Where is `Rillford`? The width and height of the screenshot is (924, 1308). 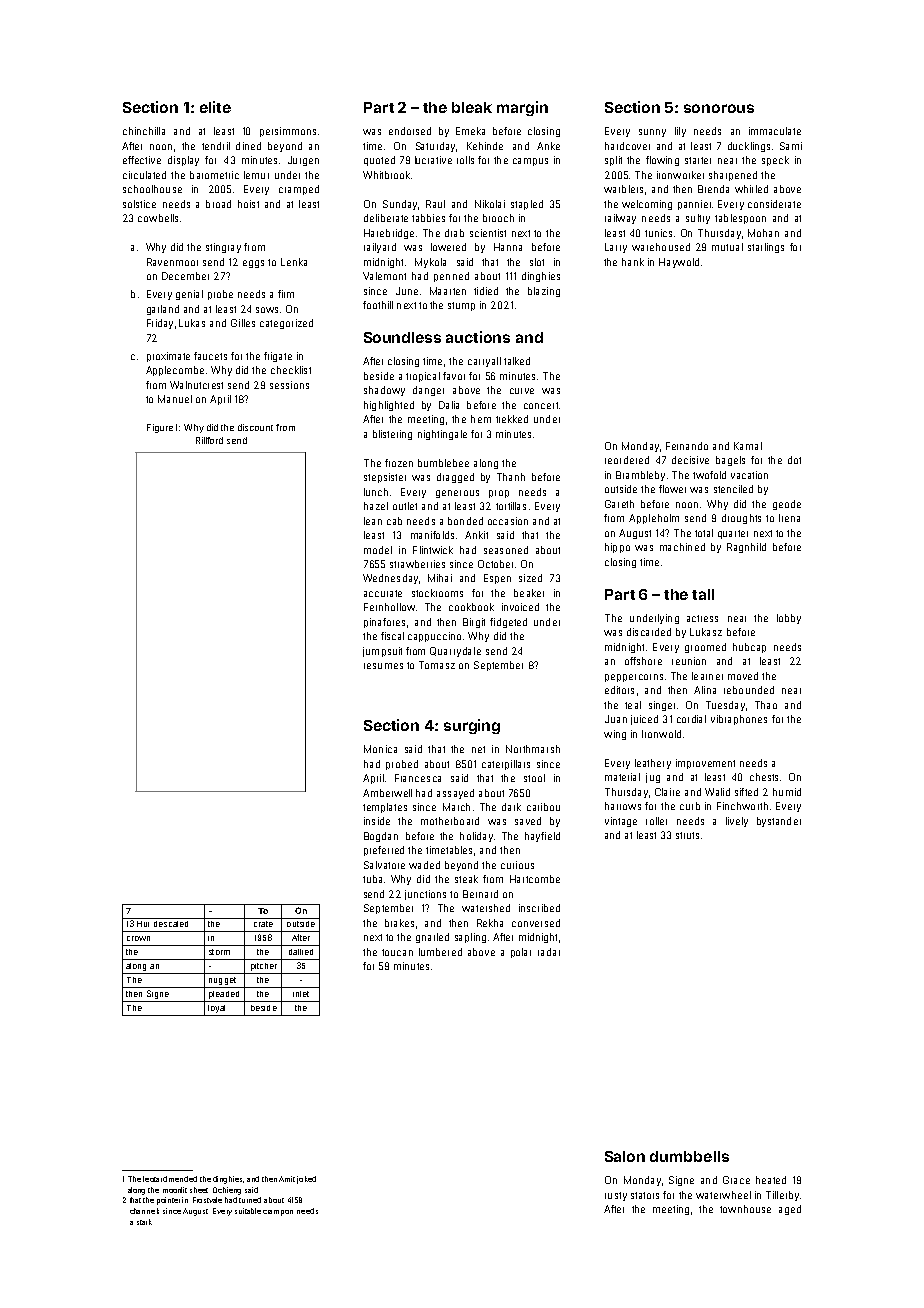 Rillford is located at coordinates (209, 440).
